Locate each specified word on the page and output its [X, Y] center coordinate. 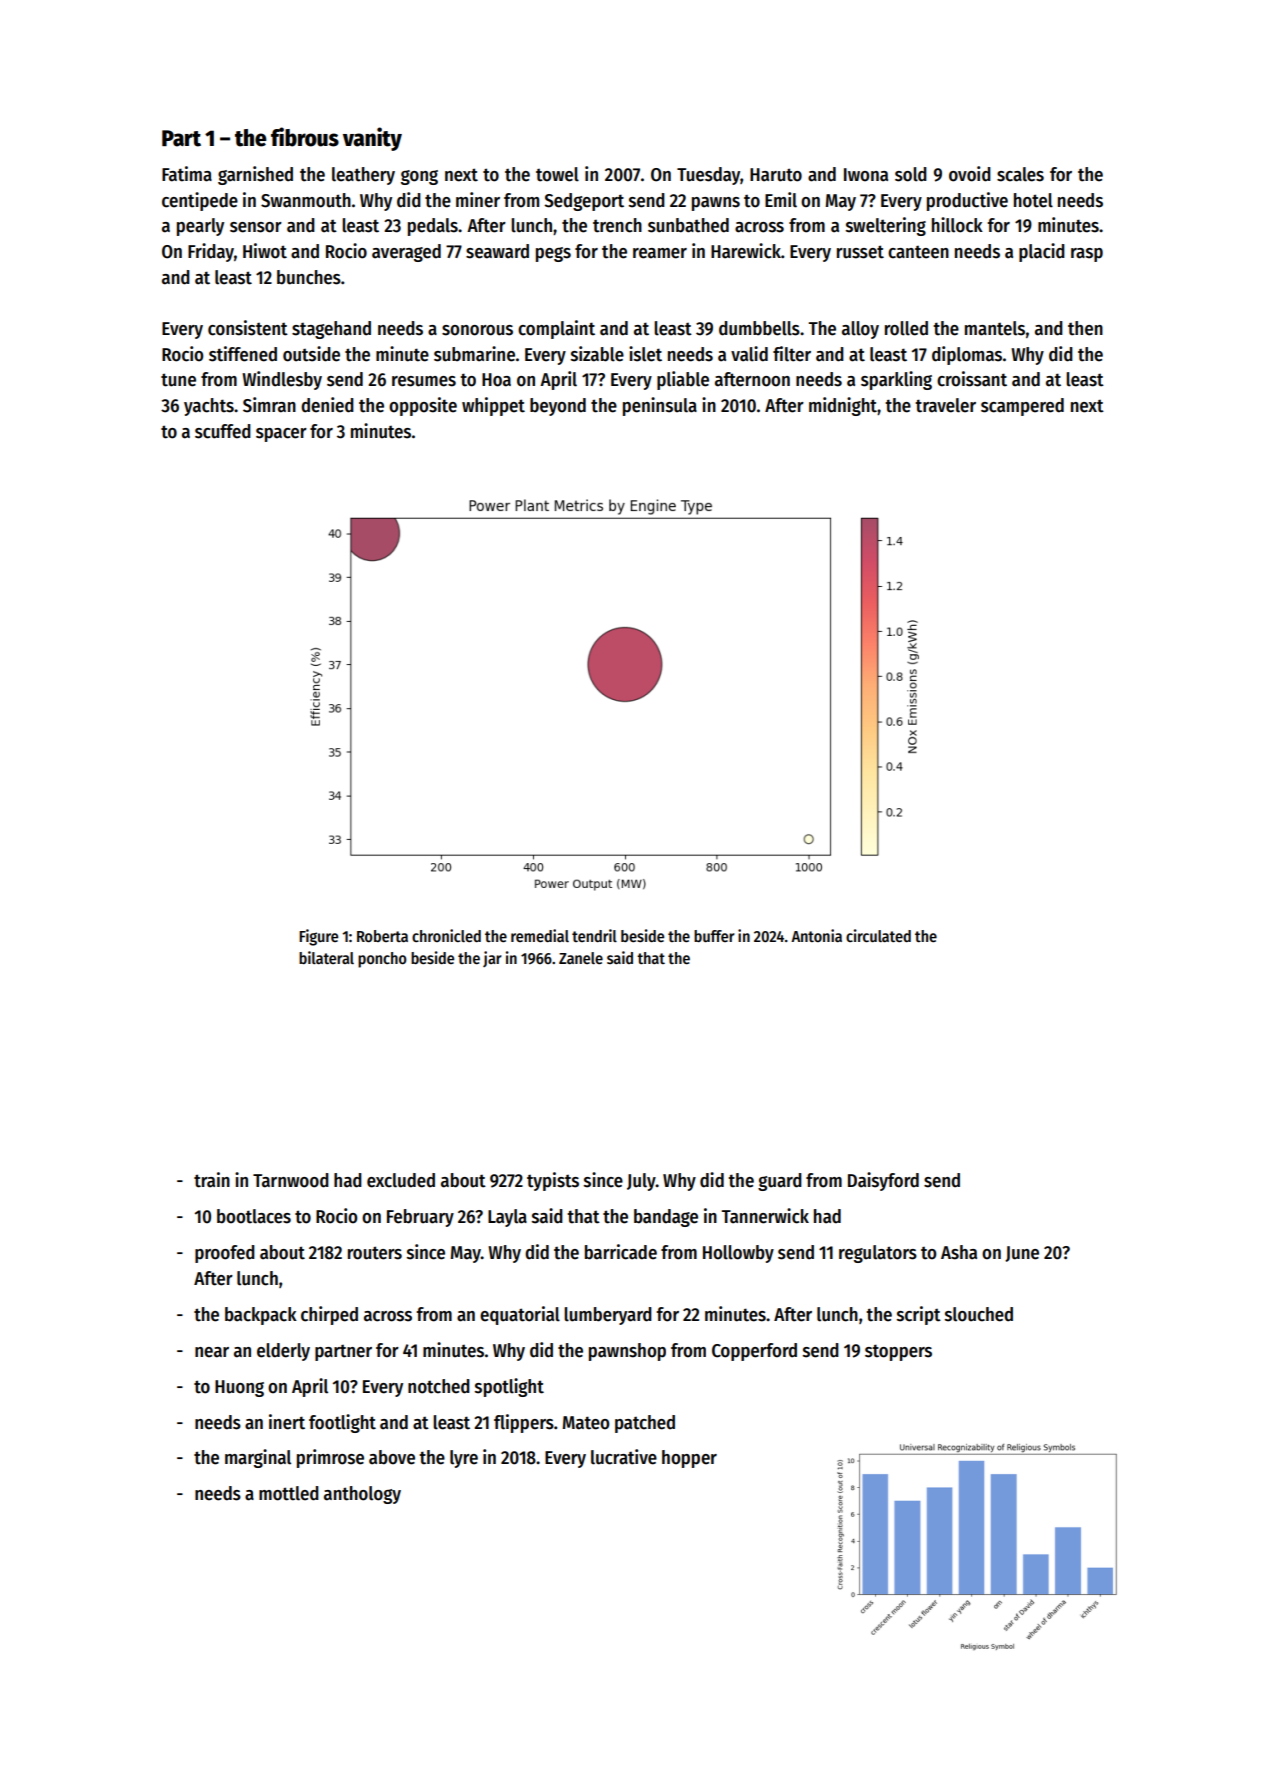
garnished [255, 175]
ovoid [970, 174]
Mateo [585, 1423]
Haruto [776, 175]
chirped [329, 1315]
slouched [979, 1314]
